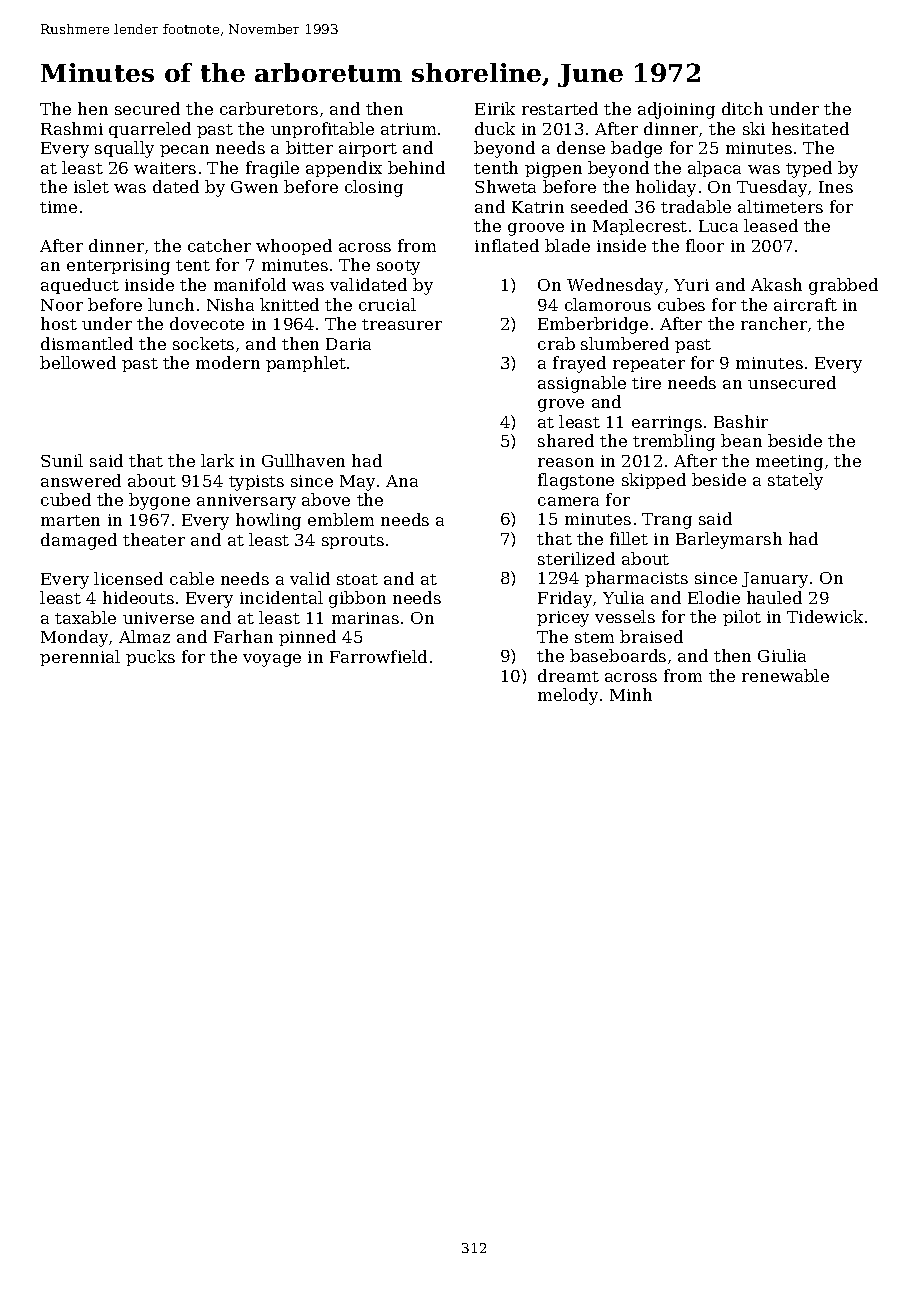  What do you see at coordinates (774, 323) in the image?
I see `rancher` at bounding box center [774, 323].
